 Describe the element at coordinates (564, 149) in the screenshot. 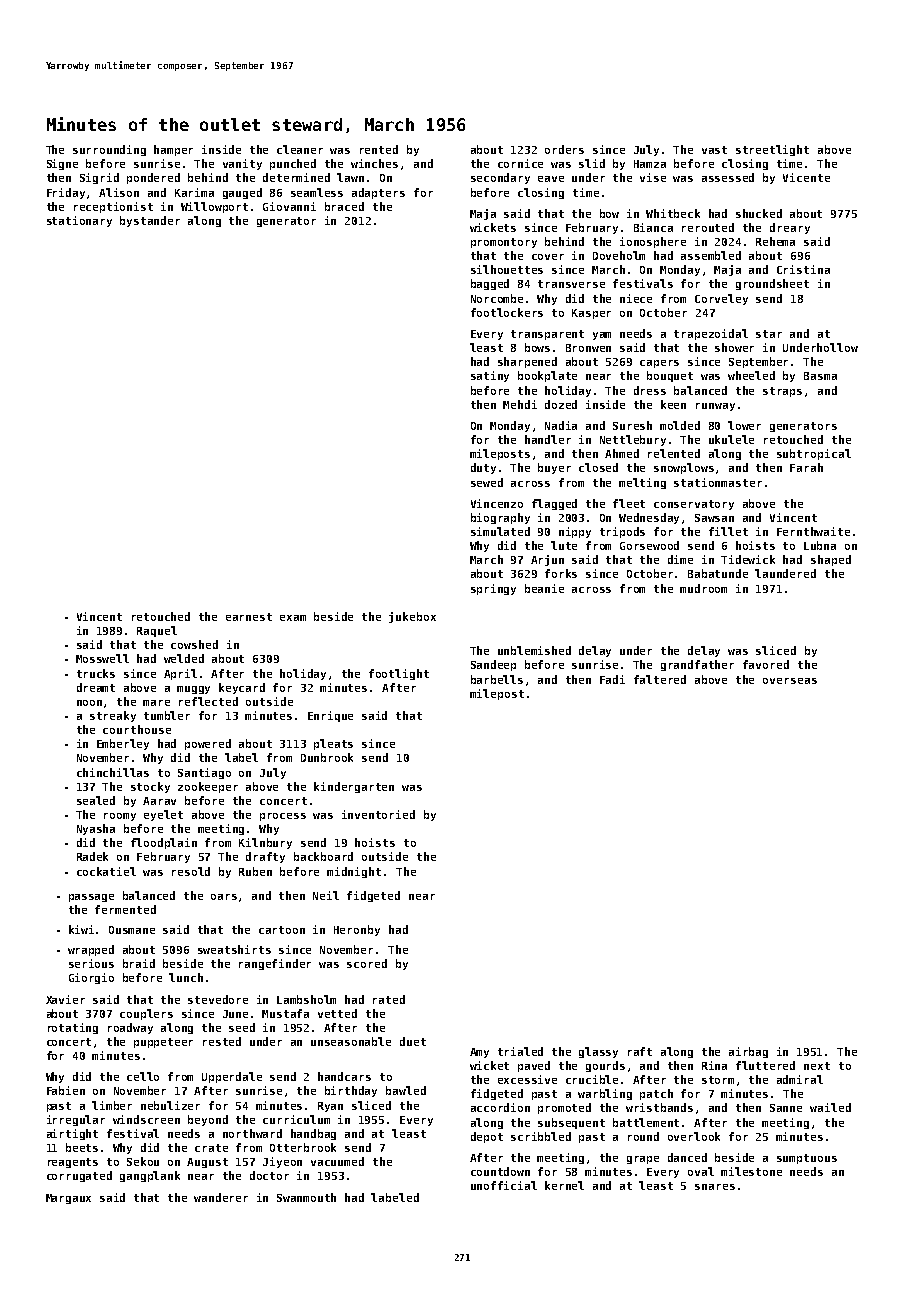

I see `orders` at that location.
